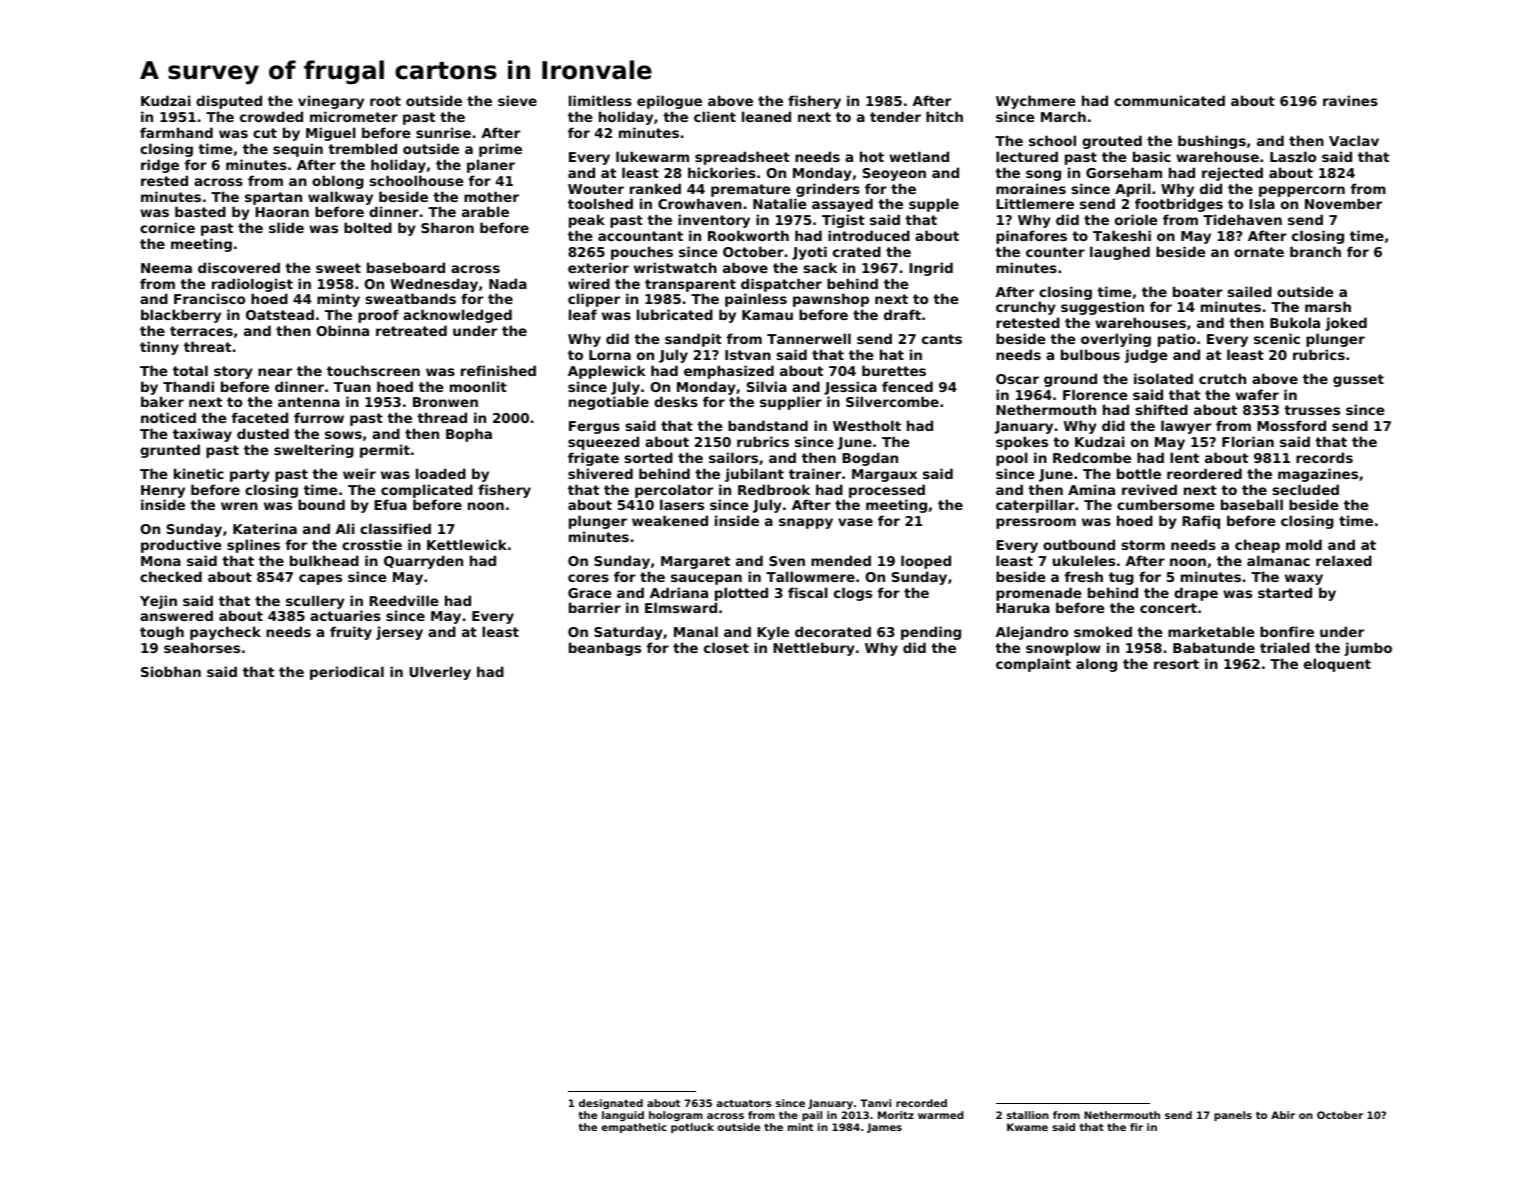 The image size is (1533, 1184). What do you see at coordinates (171, 671) in the screenshot?
I see `Siobhan` at bounding box center [171, 671].
